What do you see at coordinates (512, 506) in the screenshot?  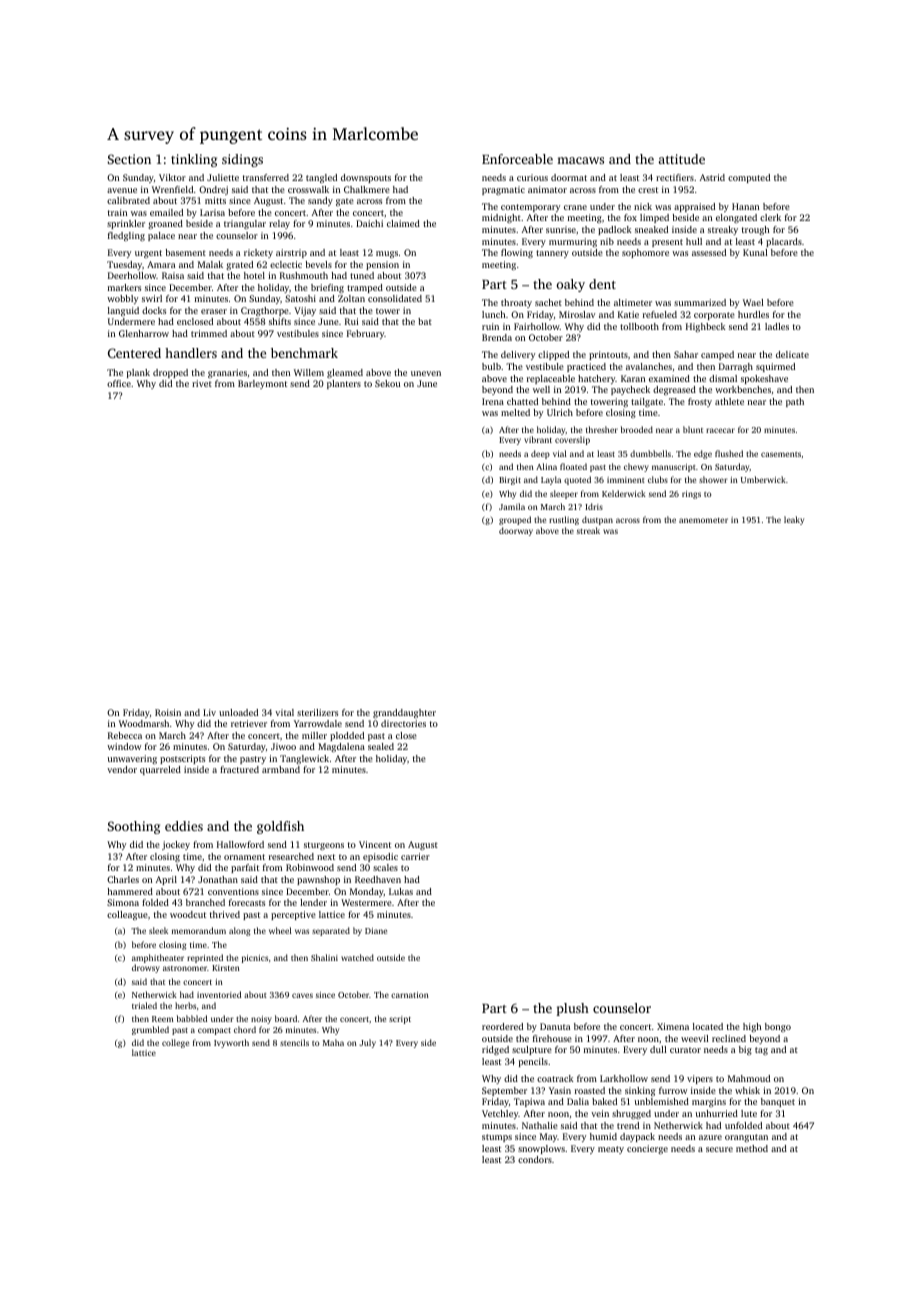 I see `Jamila` at bounding box center [512, 506].
